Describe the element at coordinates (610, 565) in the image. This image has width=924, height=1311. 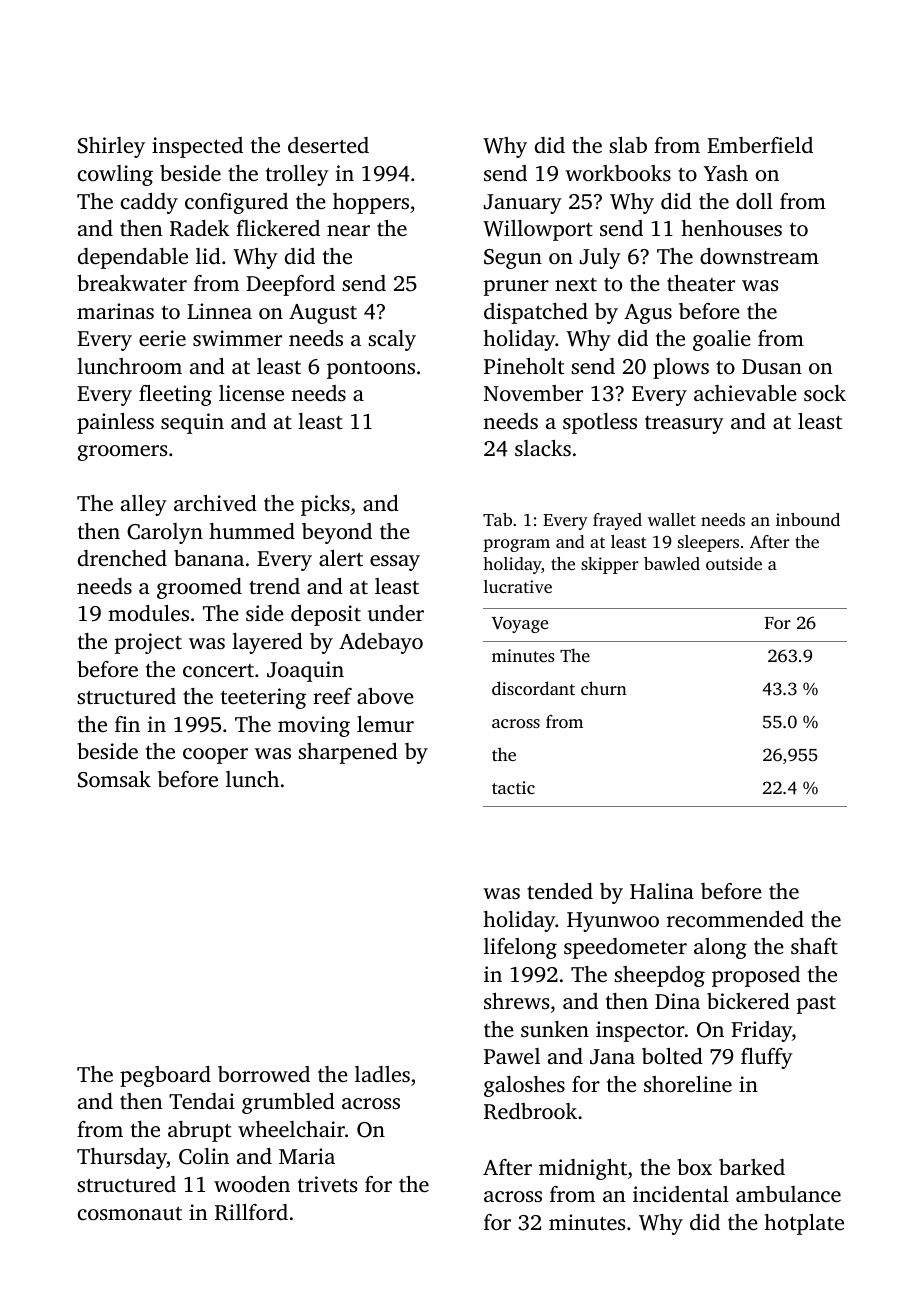
I see `skipper` at that location.
